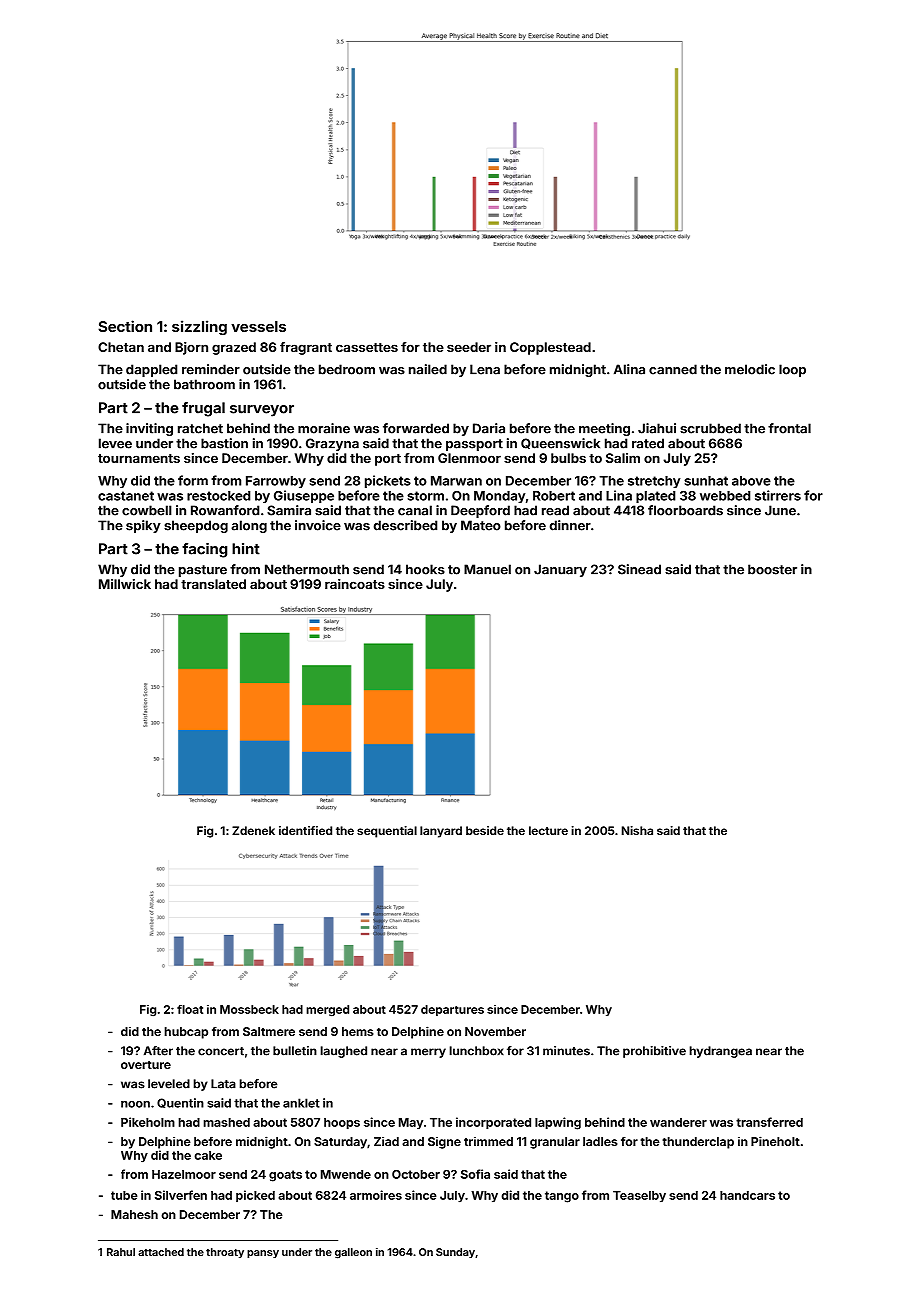 The height and width of the screenshot is (1308, 924). I want to click on raincoats, so click(355, 584).
